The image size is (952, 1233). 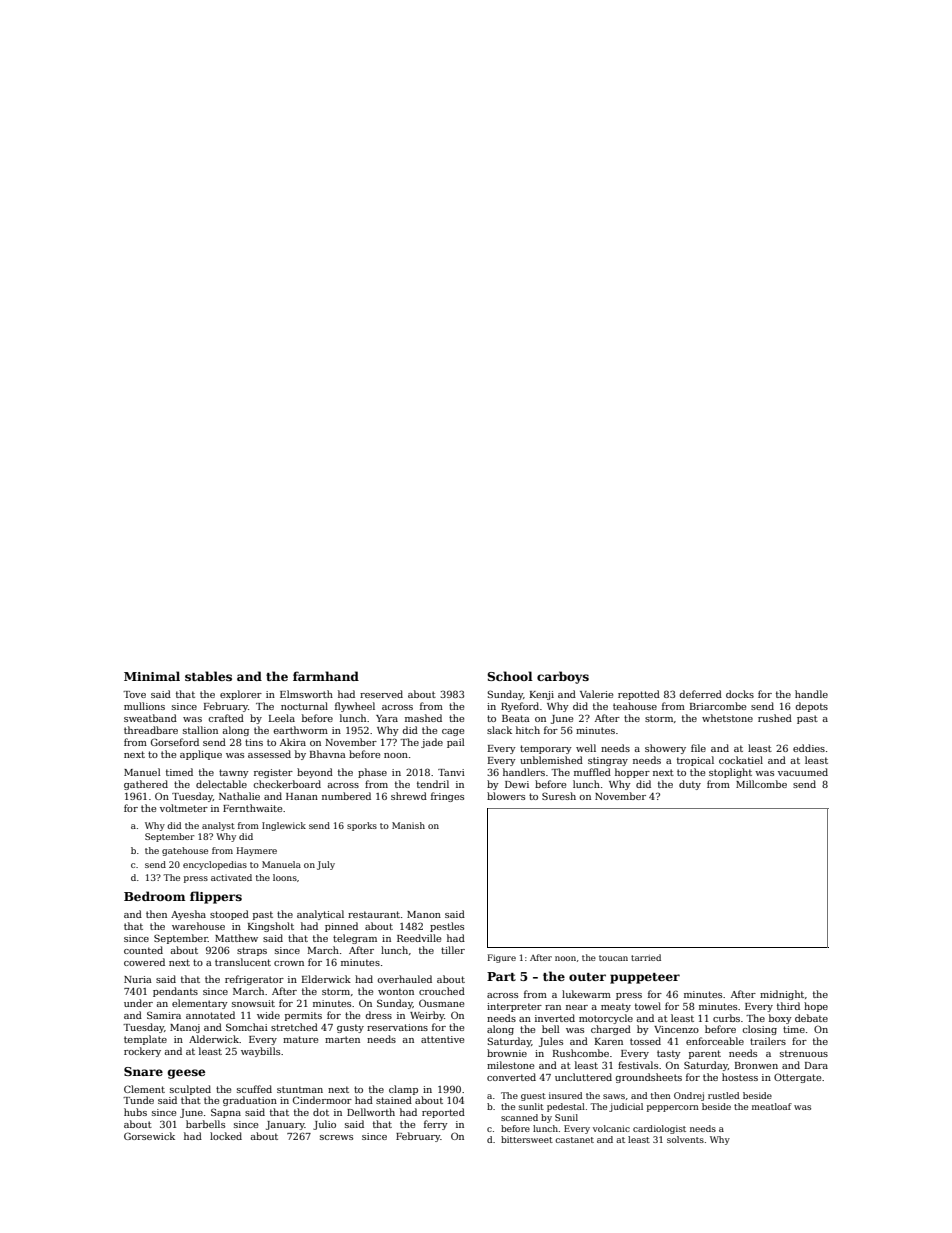 I want to click on hope, so click(x=816, y=1007).
